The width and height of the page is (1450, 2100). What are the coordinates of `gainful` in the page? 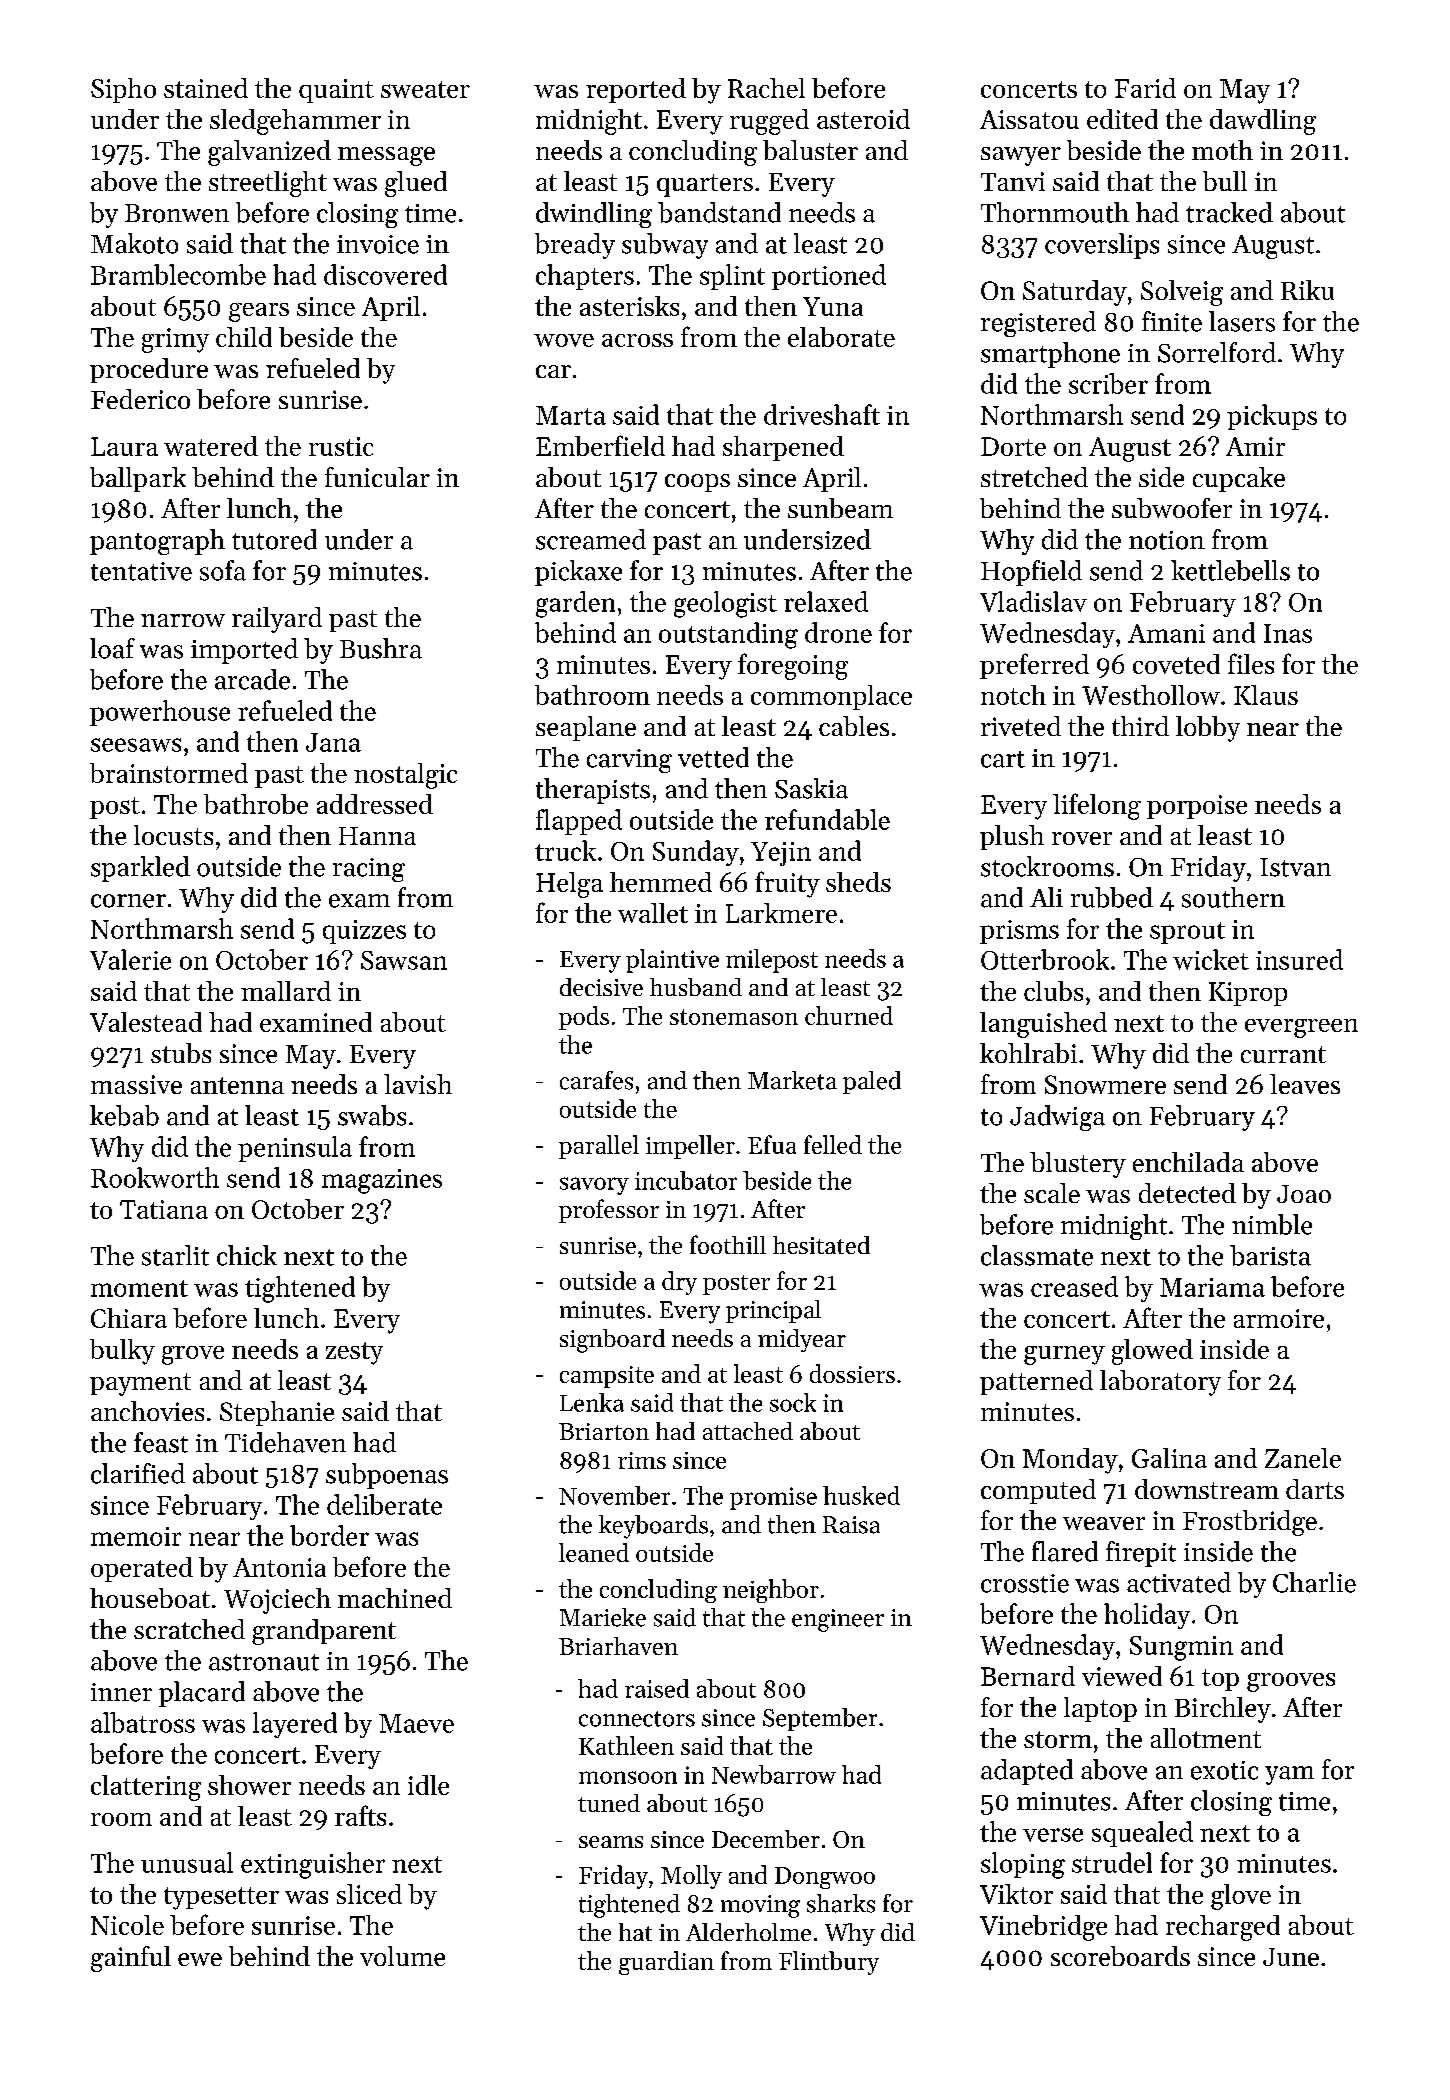 It's located at (131, 1959).
